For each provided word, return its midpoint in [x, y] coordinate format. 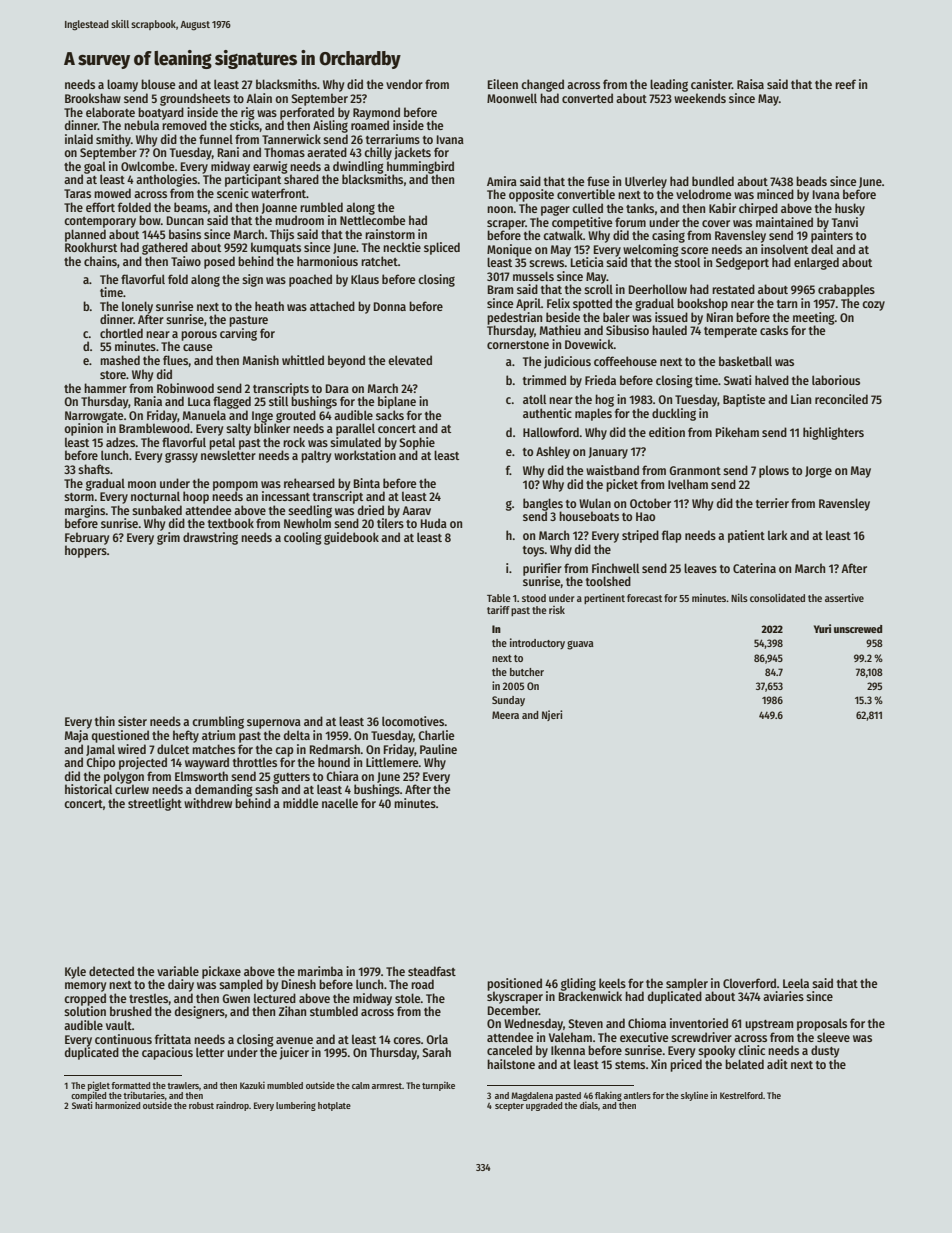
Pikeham [737, 432]
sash [266, 789]
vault [119, 1025]
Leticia [587, 262]
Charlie [436, 735]
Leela [796, 983]
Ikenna [568, 1050]
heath [269, 306]
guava [580, 645]
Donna [390, 306]
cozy [873, 306]
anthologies [167, 180]
